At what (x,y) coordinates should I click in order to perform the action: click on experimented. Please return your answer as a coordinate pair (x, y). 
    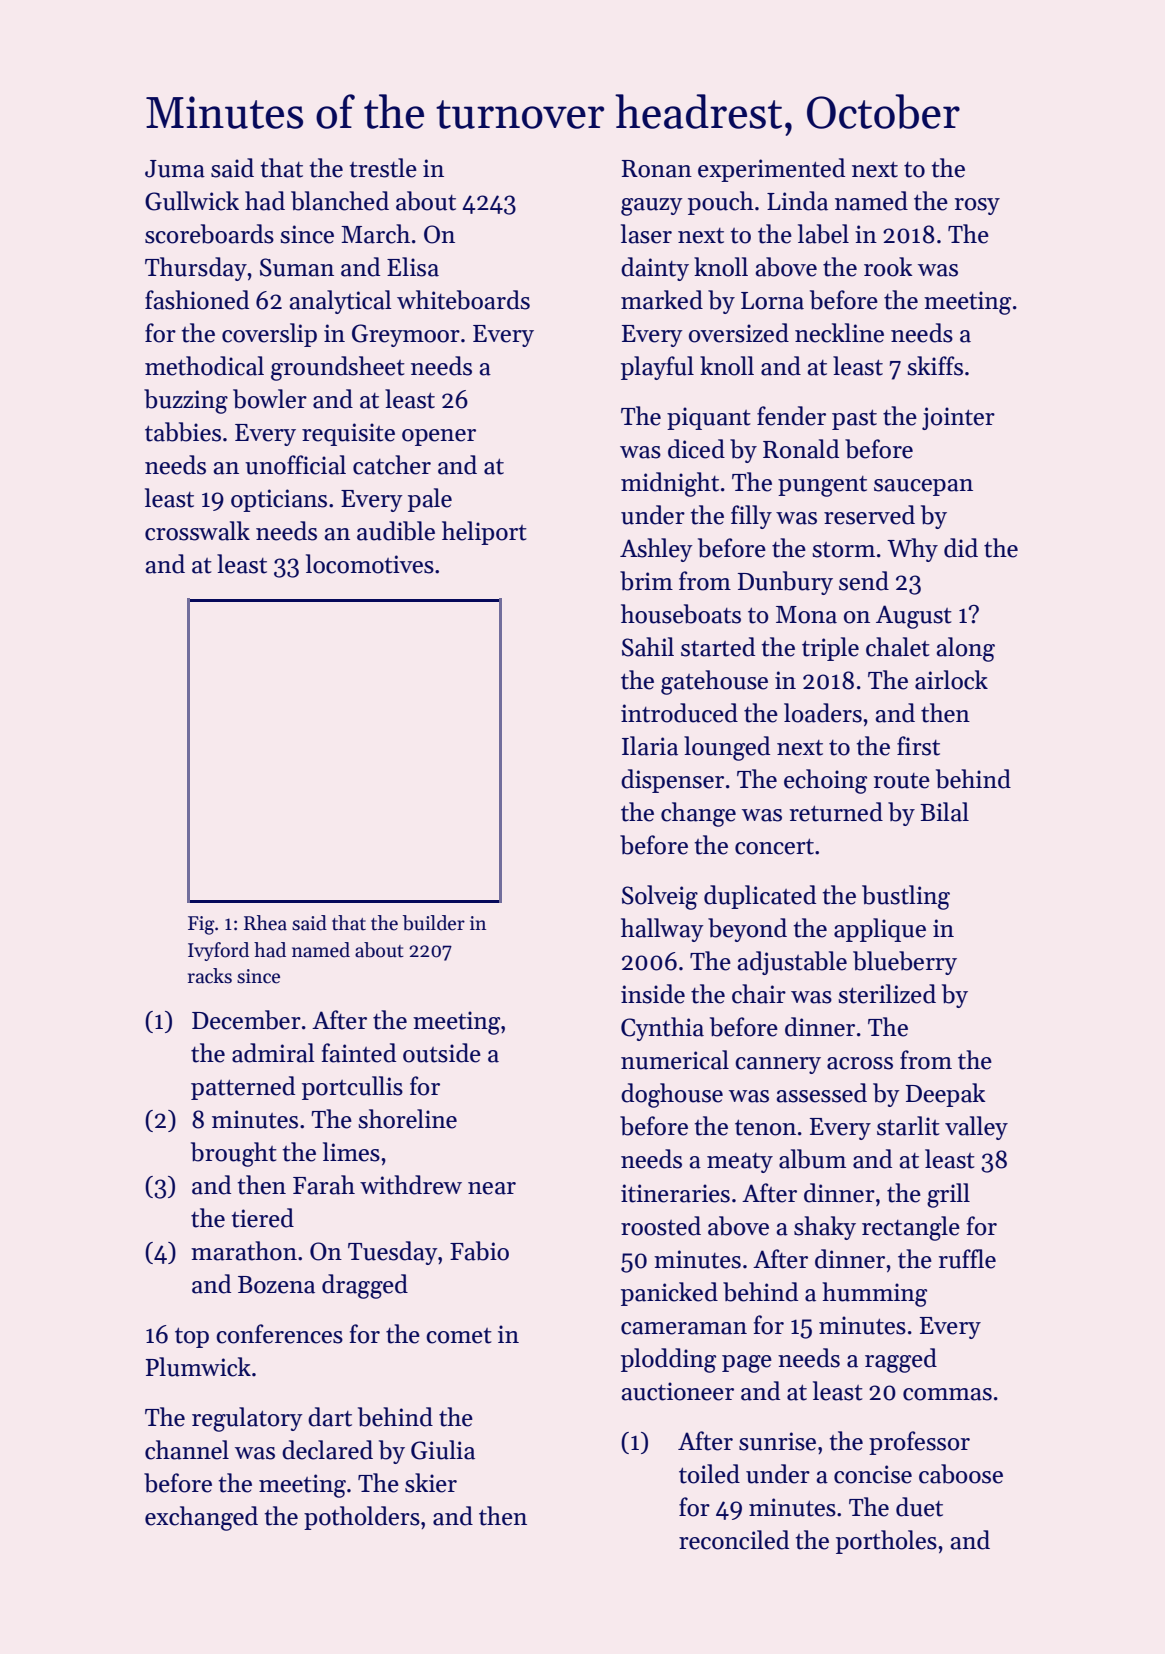
    Looking at the image, I should click on (771, 170).
